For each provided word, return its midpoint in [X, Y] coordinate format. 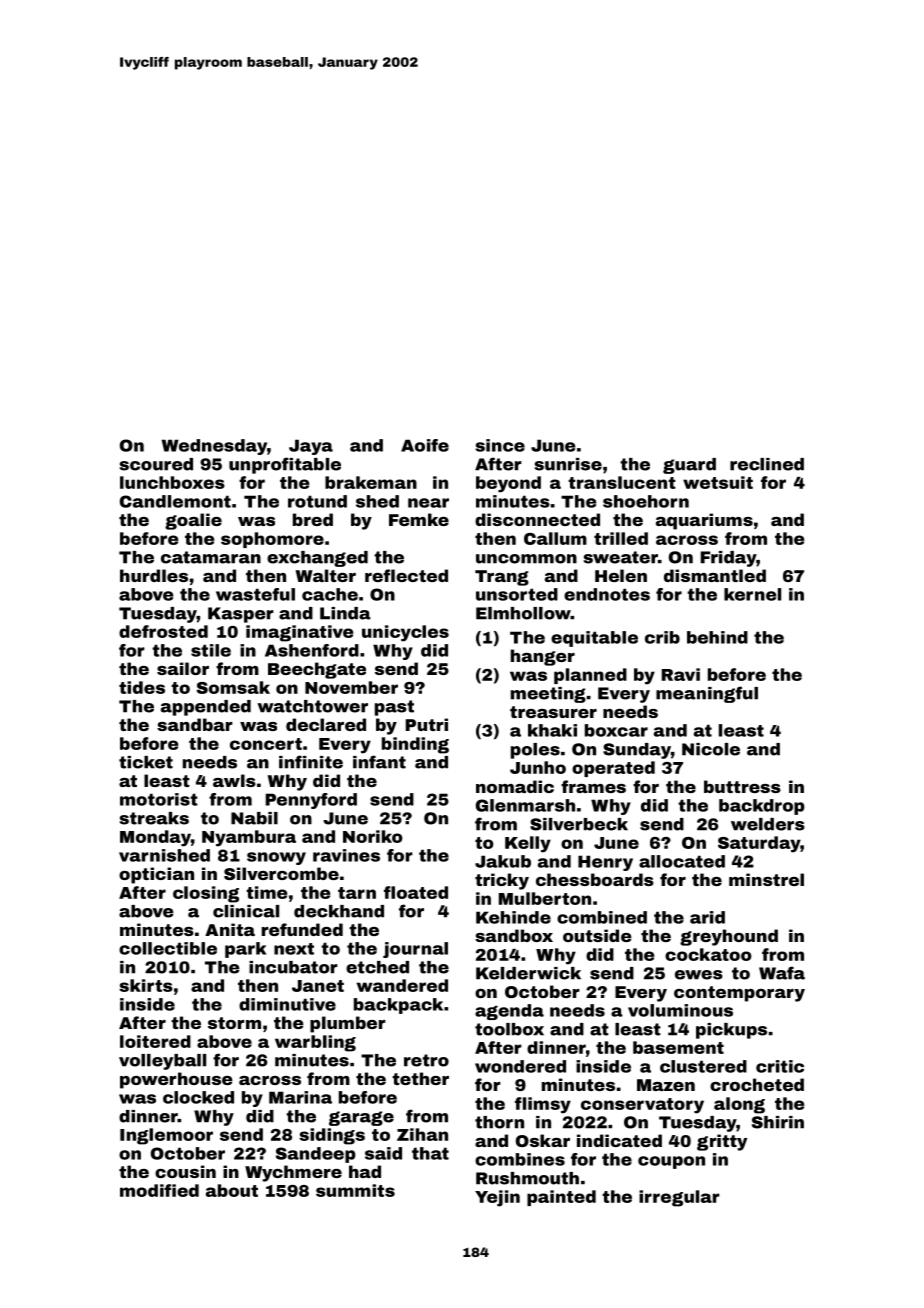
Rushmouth [527, 1178]
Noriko [373, 836]
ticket [146, 762]
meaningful [707, 694]
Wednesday [214, 447]
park [245, 950]
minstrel [766, 879]
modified [159, 1190]
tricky [502, 881]
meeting [548, 695]
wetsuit [718, 482]
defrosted [163, 631]
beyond [508, 484]
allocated [682, 861]
